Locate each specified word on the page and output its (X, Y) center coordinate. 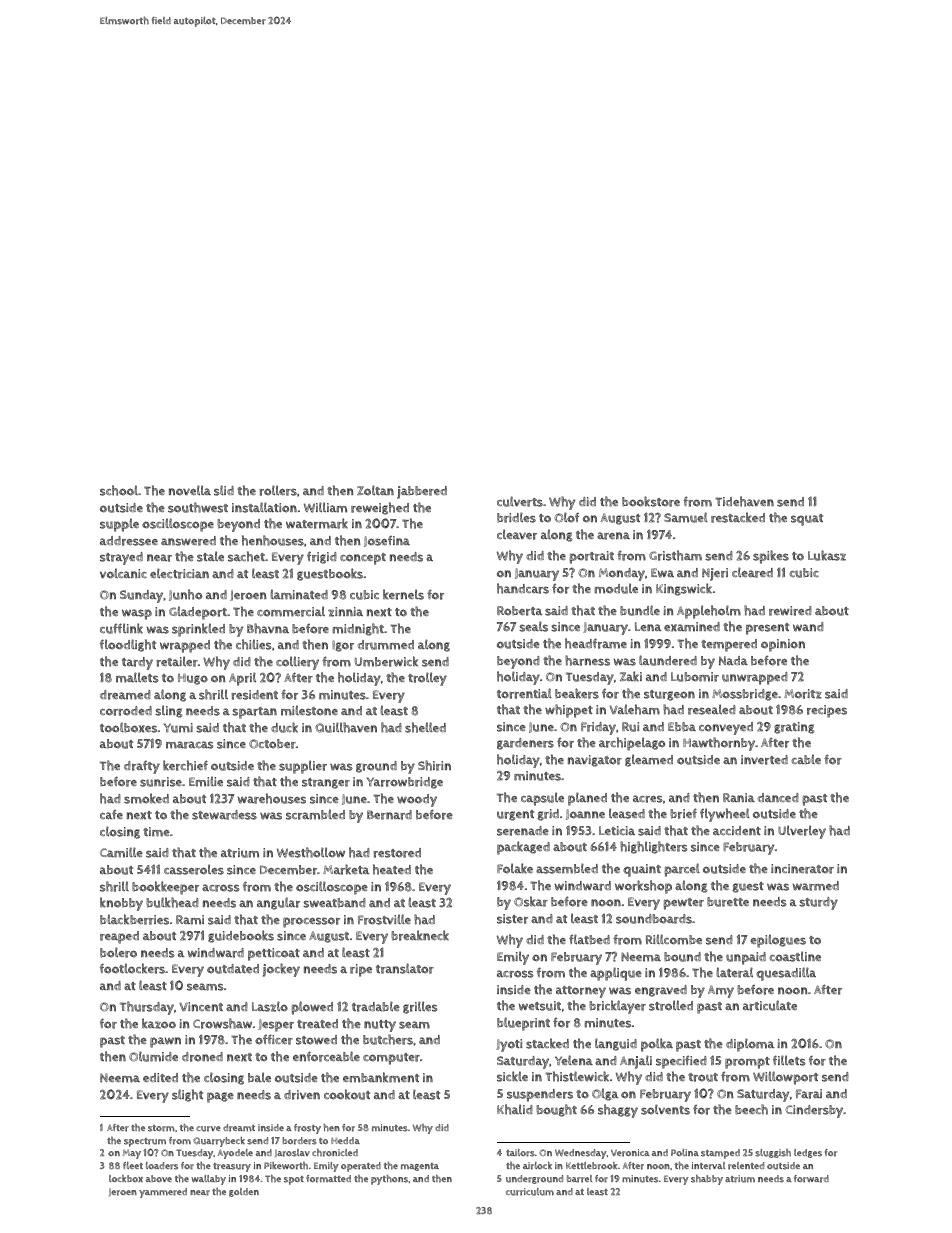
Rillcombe (674, 939)
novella (190, 490)
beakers (577, 693)
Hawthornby (719, 744)
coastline (795, 956)
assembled (567, 868)
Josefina (387, 541)
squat (807, 520)
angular (278, 903)
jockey (281, 970)
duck (284, 727)
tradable (376, 1006)
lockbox (126, 1178)
